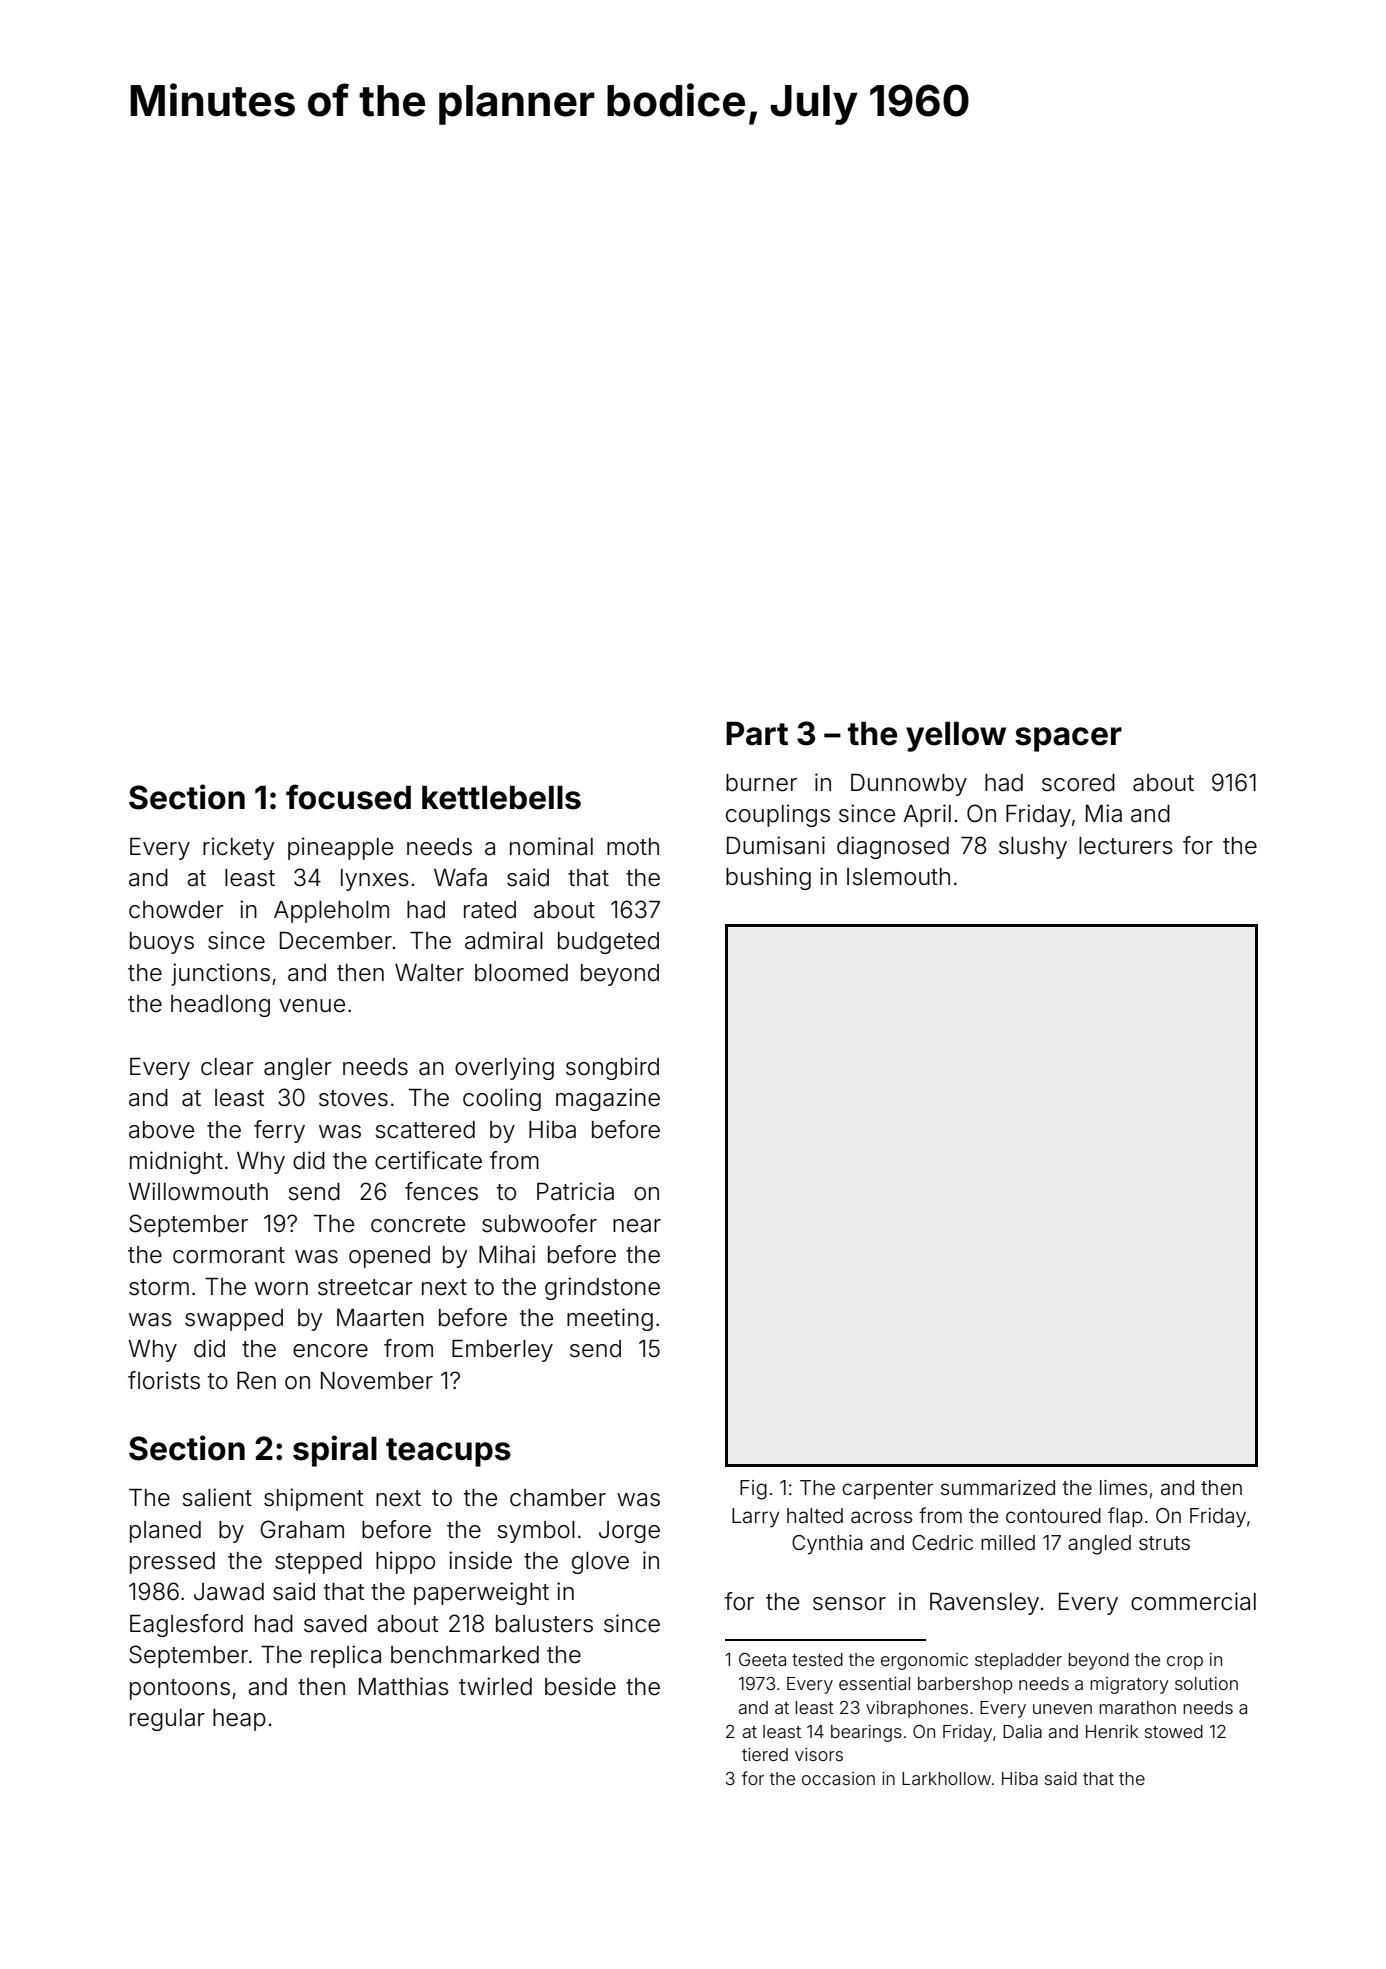  What do you see at coordinates (1123, 1487) in the screenshot?
I see `limes` at bounding box center [1123, 1487].
